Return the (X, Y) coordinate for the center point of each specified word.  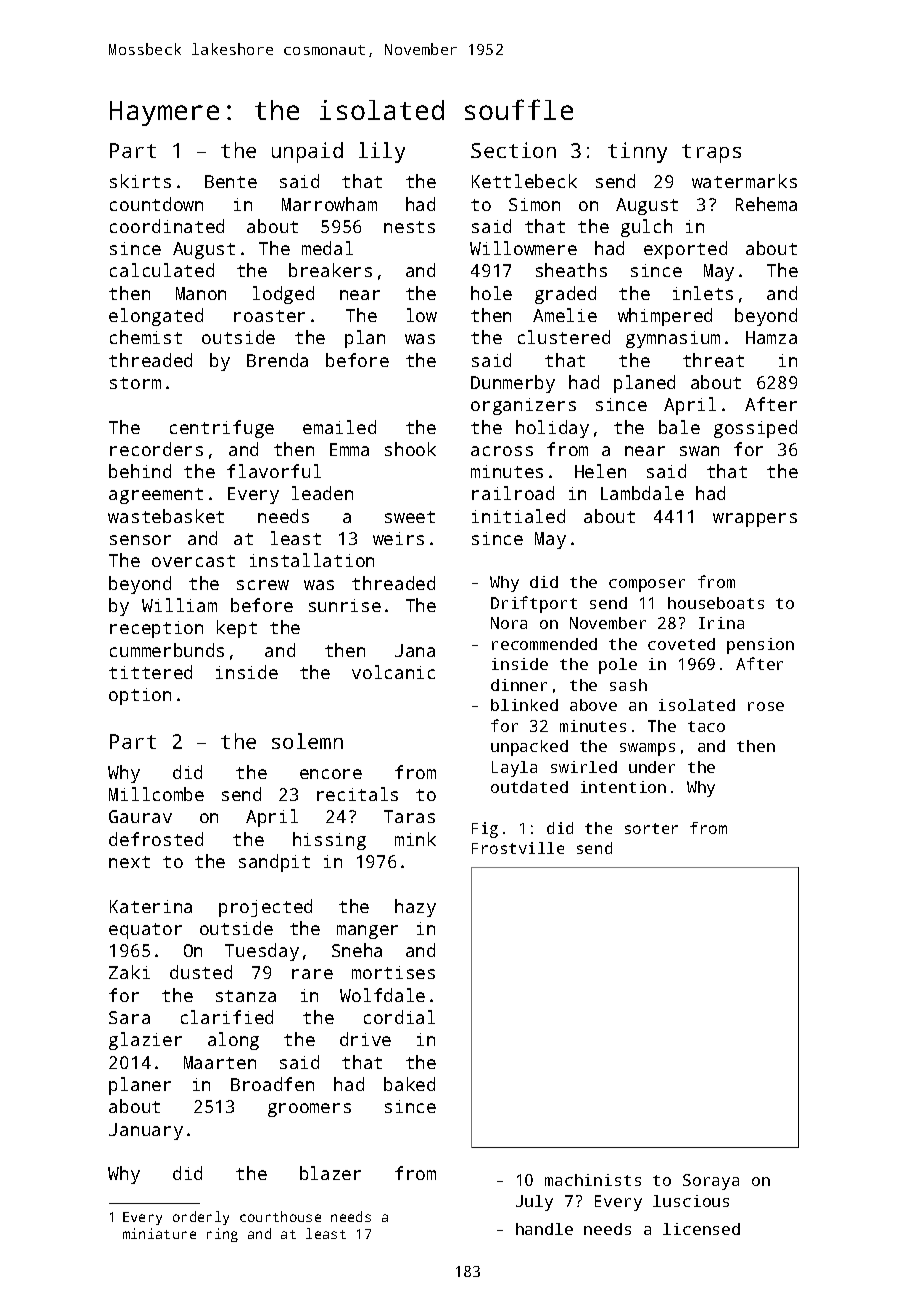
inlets (703, 293)
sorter (651, 828)
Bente (231, 181)
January (146, 1131)
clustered (564, 337)
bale (679, 427)
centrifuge (222, 429)
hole (491, 293)
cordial (399, 1017)
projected (265, 908)
